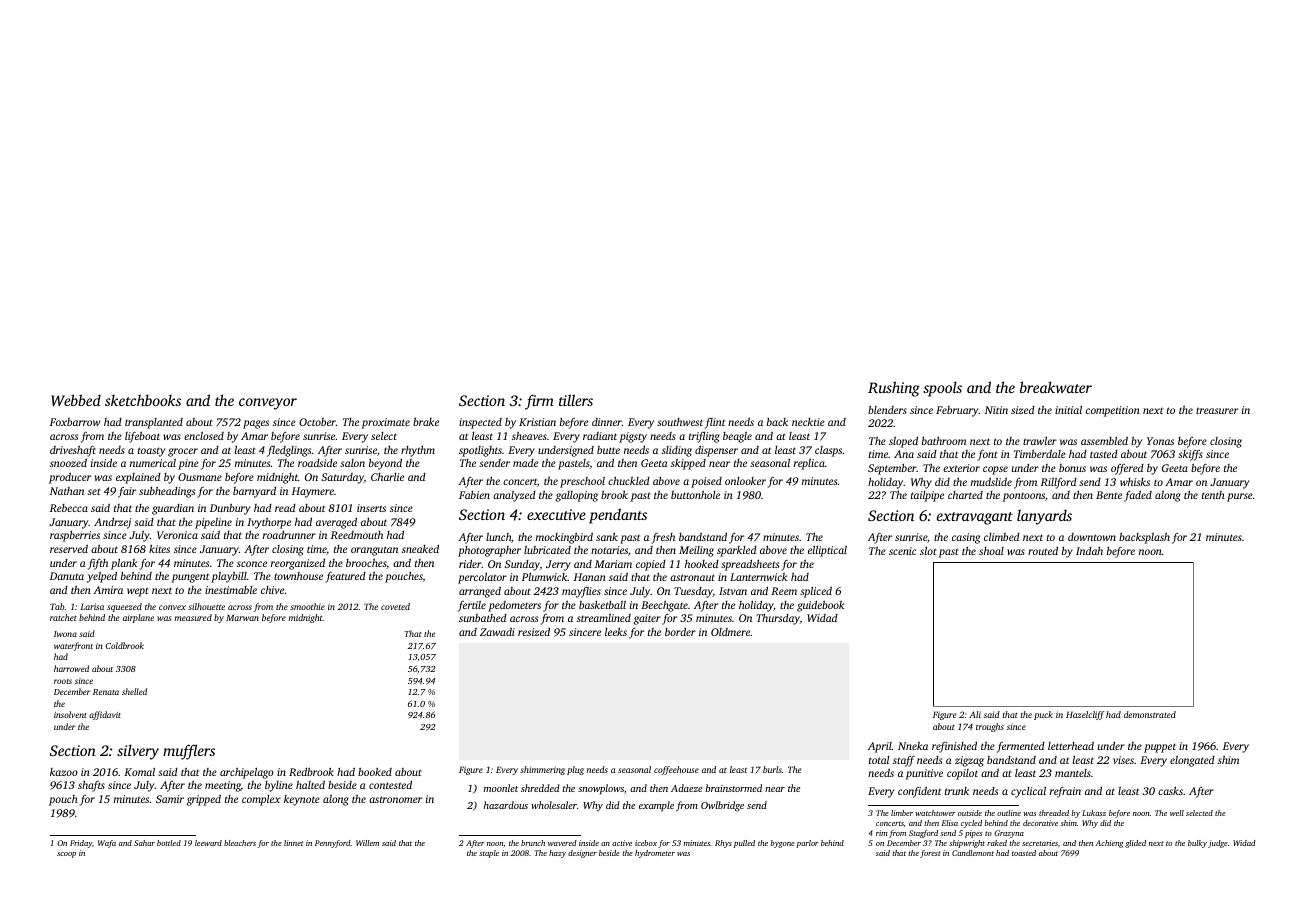 The image size is (1308, 924). What do you see at coordinates (268, 404) in the screenshot?
I see `conveyor` at bounding box center [268, 404].
